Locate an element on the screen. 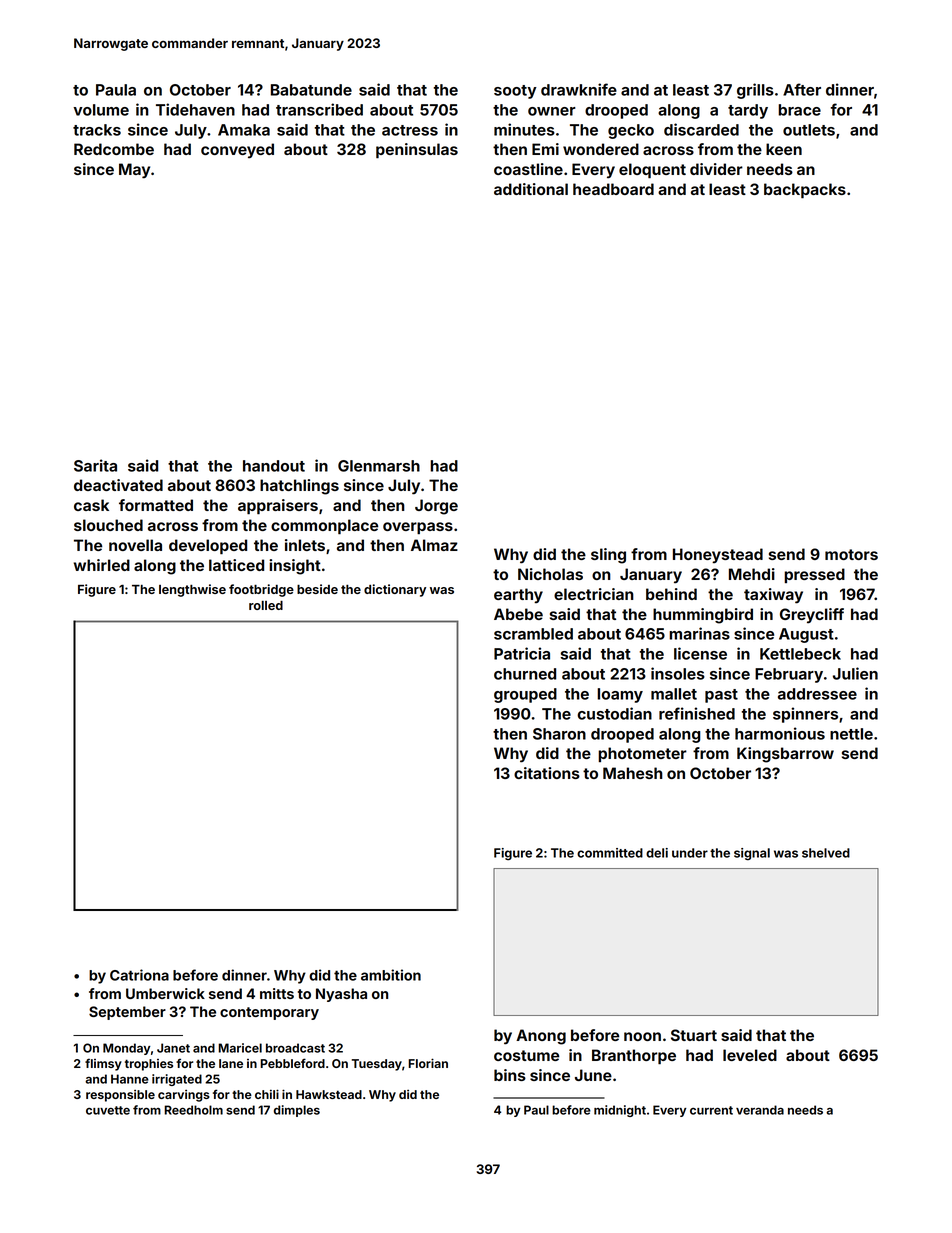 This screenshot has height=1233, width=952. coastline is located at coordinates (528, 169).
